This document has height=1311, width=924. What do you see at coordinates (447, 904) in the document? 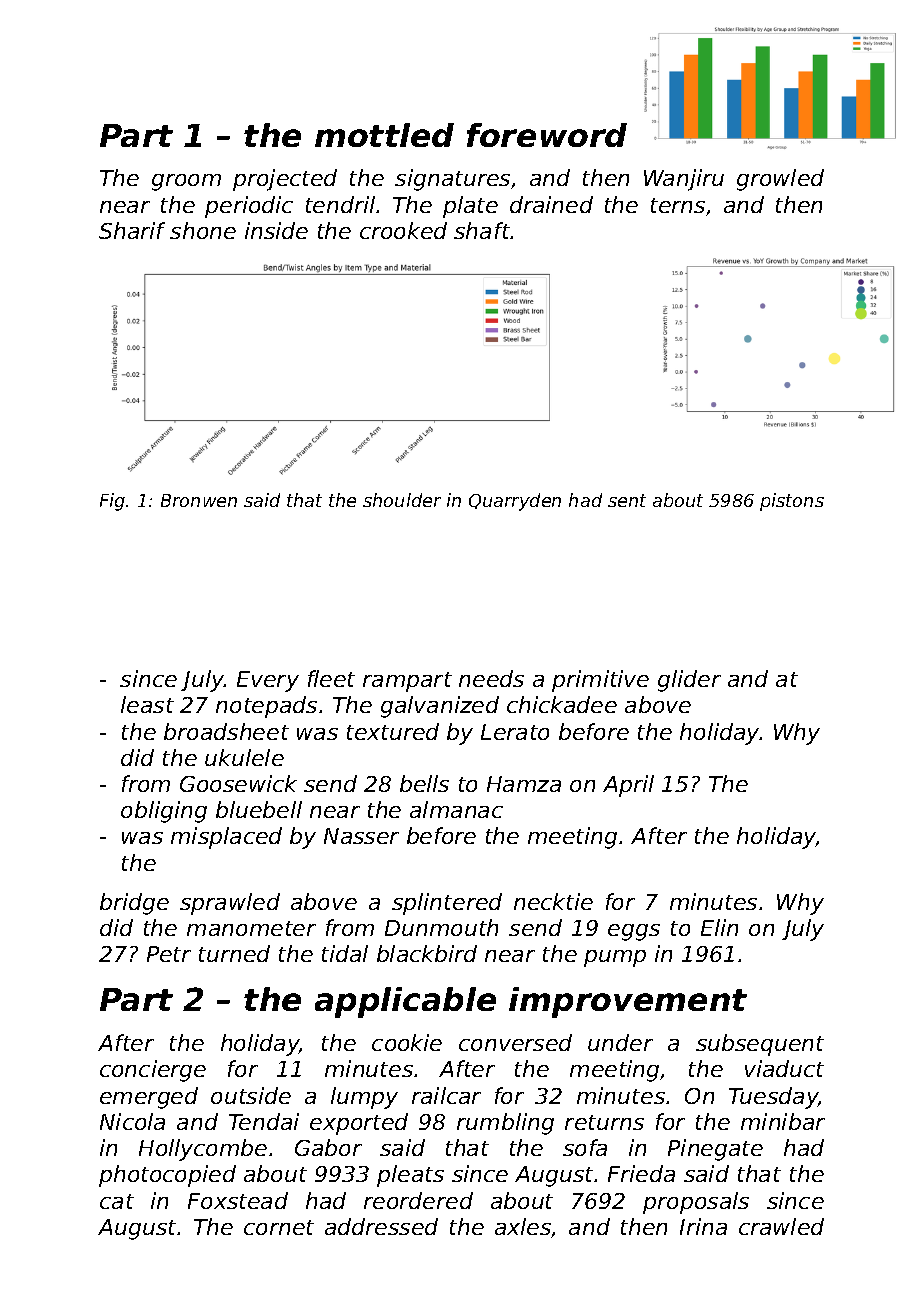
I see `splintered` at bounding box center [447, 904].
